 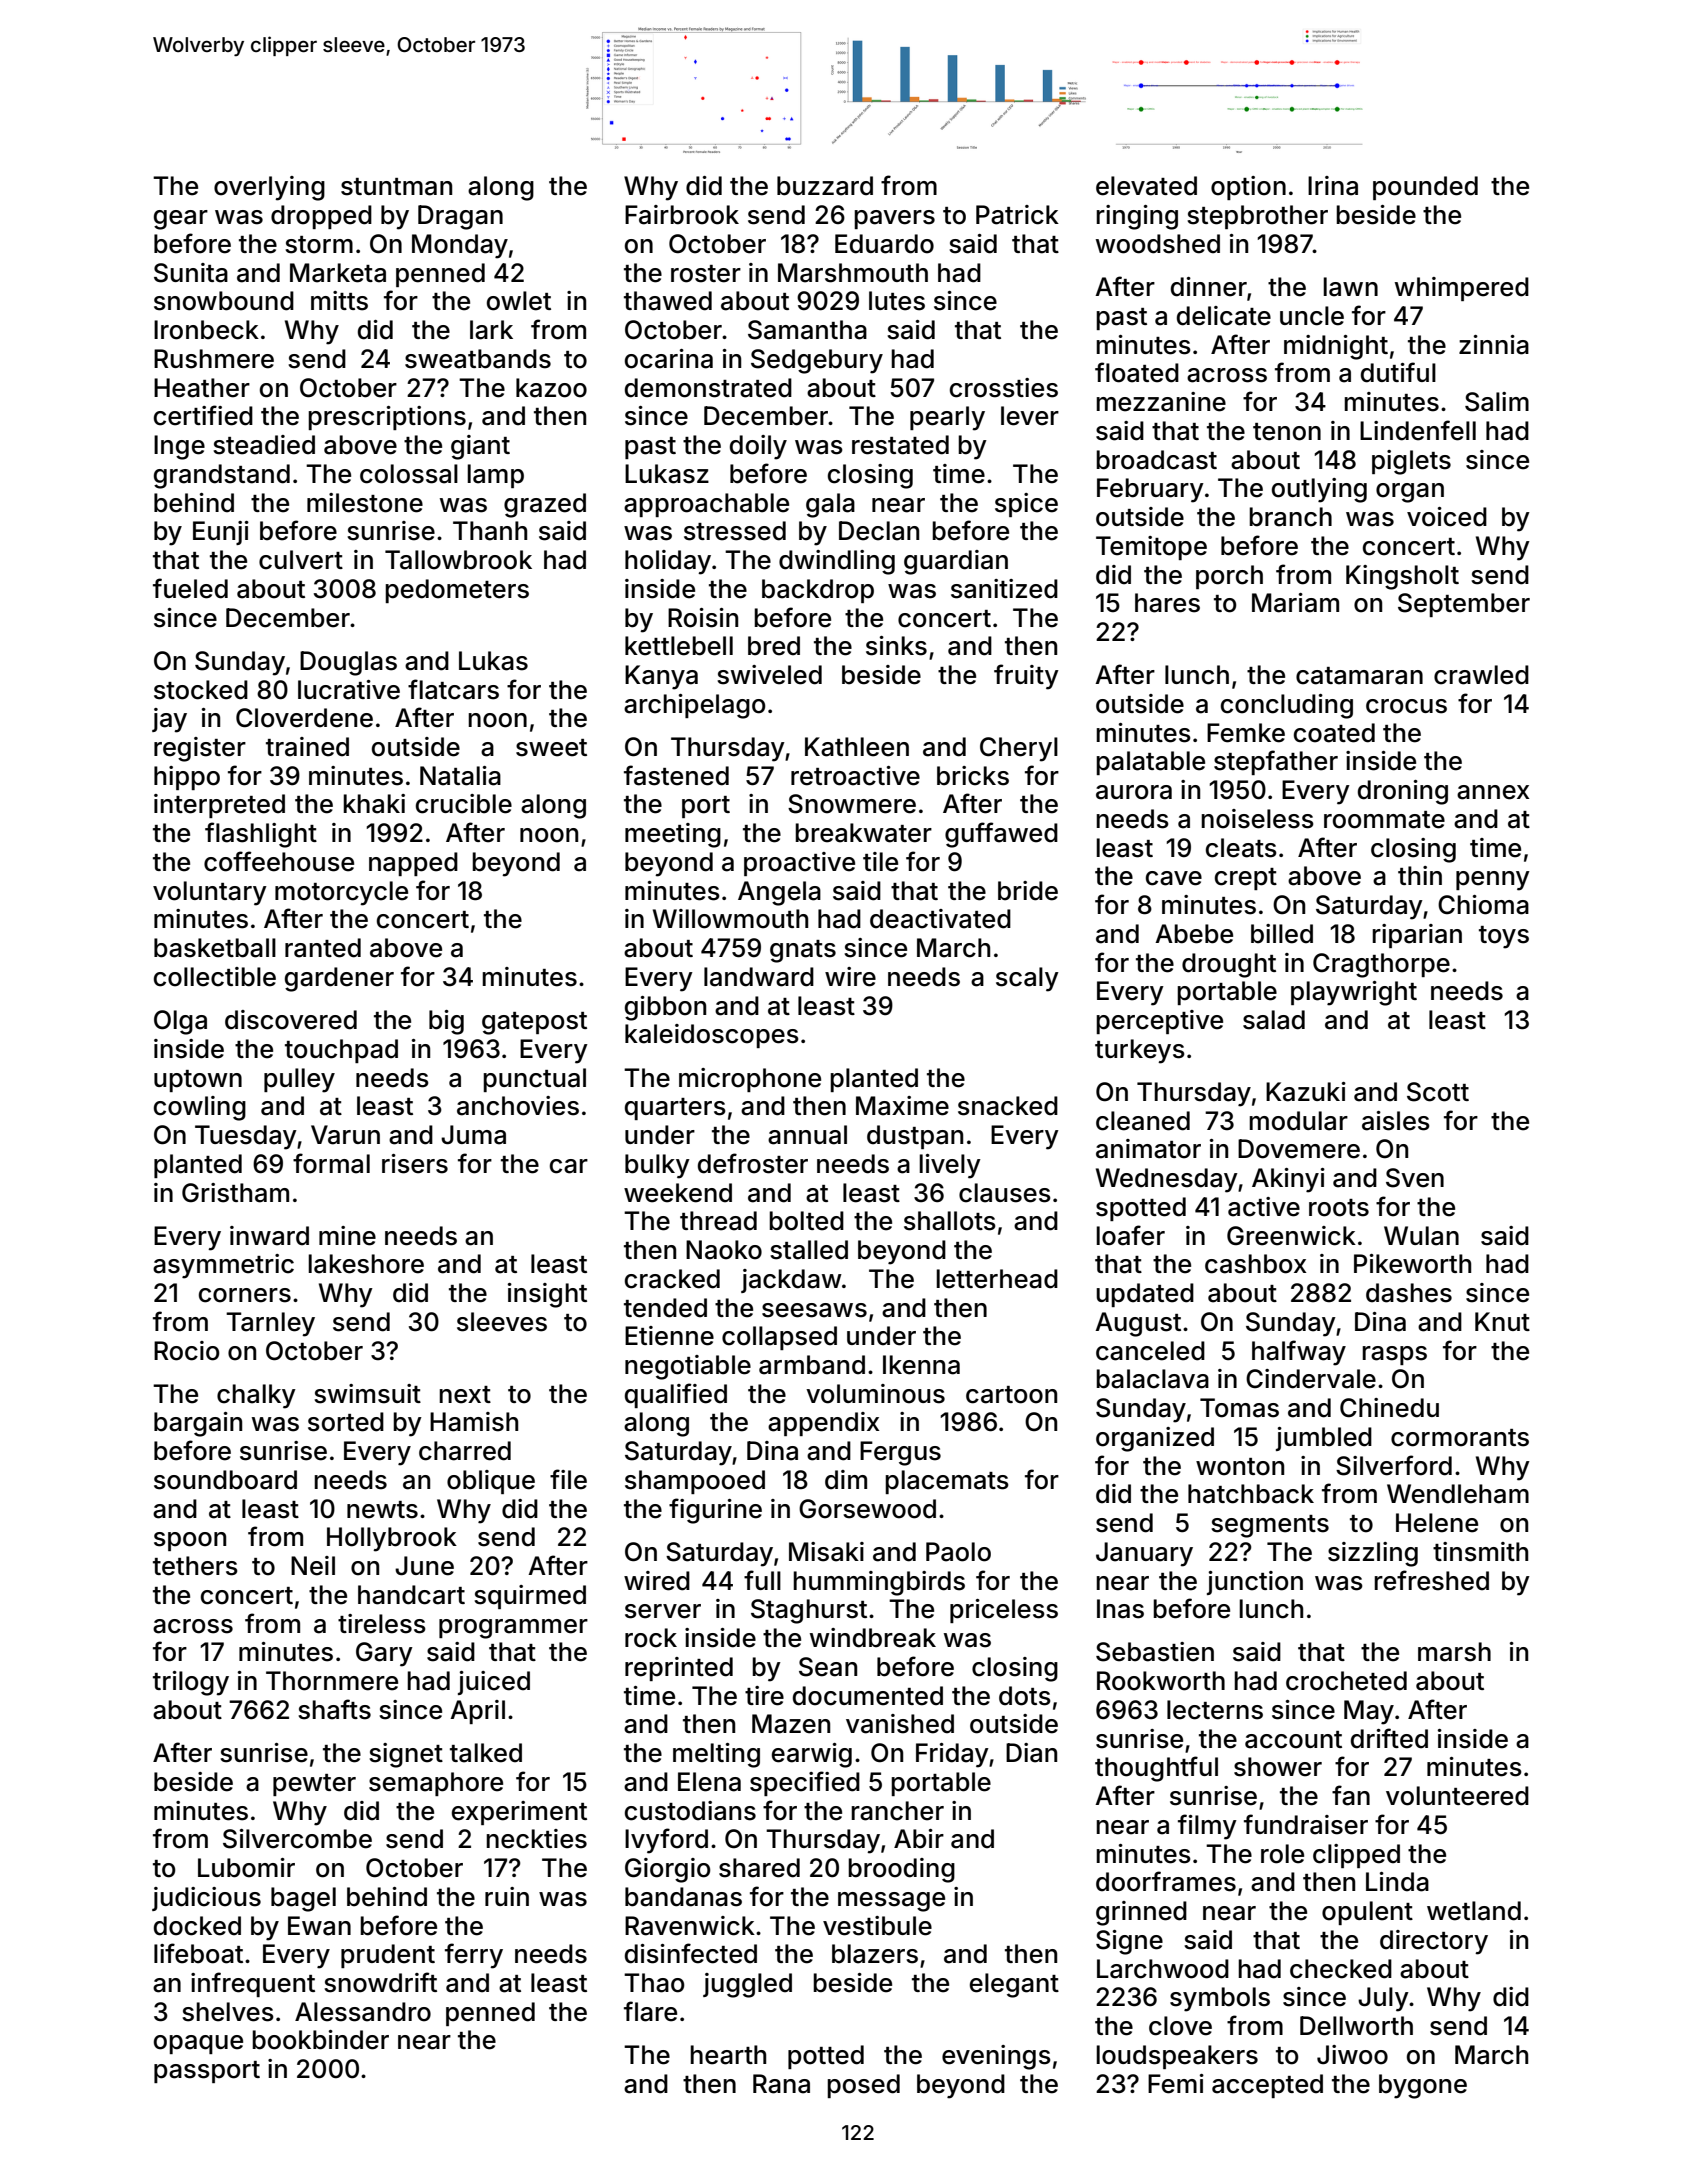 What do you see at coordinates (1287, 432) in the screenshot?
I see `tenon` at bounding box center [1287, 432].
